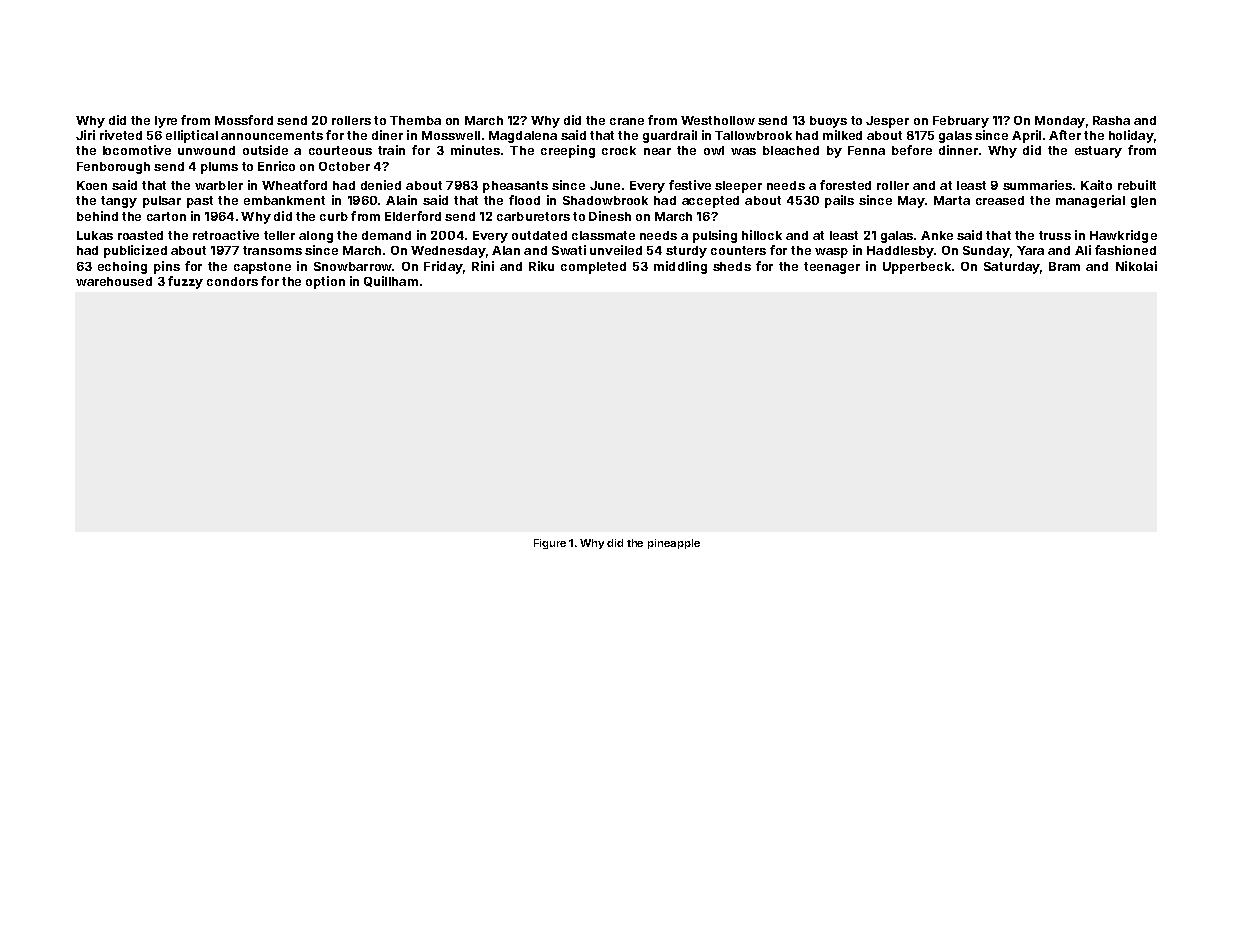  What do you see at coordinates (1111, 120) in the screenshot?
I see `Rasha` at bounding box center [1111, 120].
